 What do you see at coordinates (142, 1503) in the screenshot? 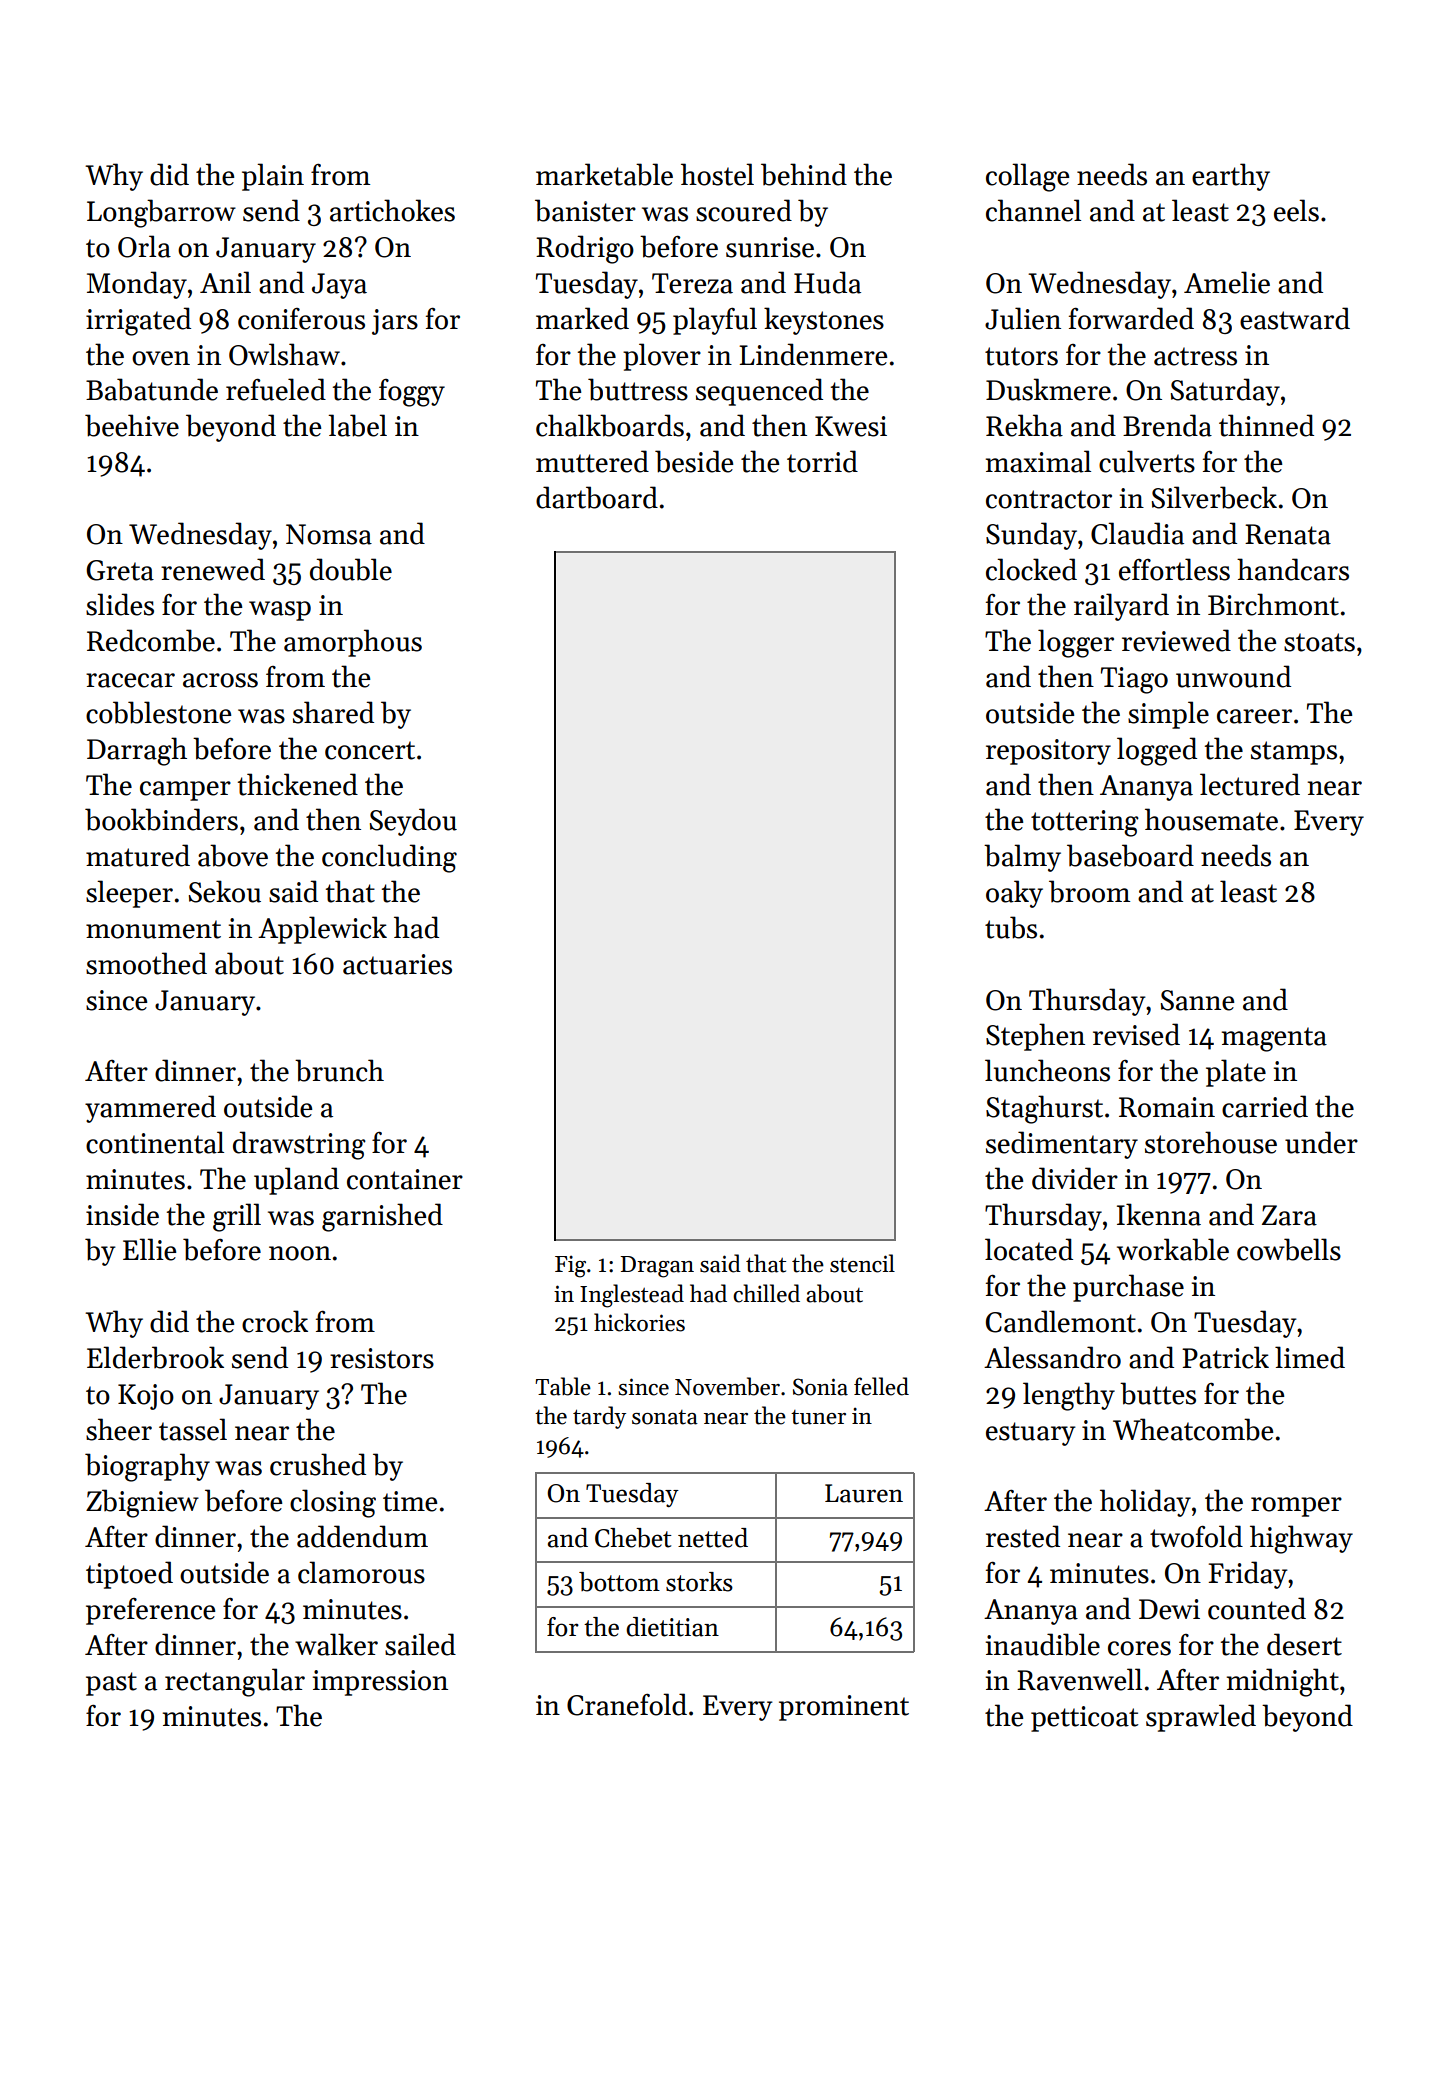
I see `Zbigniew` at bounding box center [142, 1503].
